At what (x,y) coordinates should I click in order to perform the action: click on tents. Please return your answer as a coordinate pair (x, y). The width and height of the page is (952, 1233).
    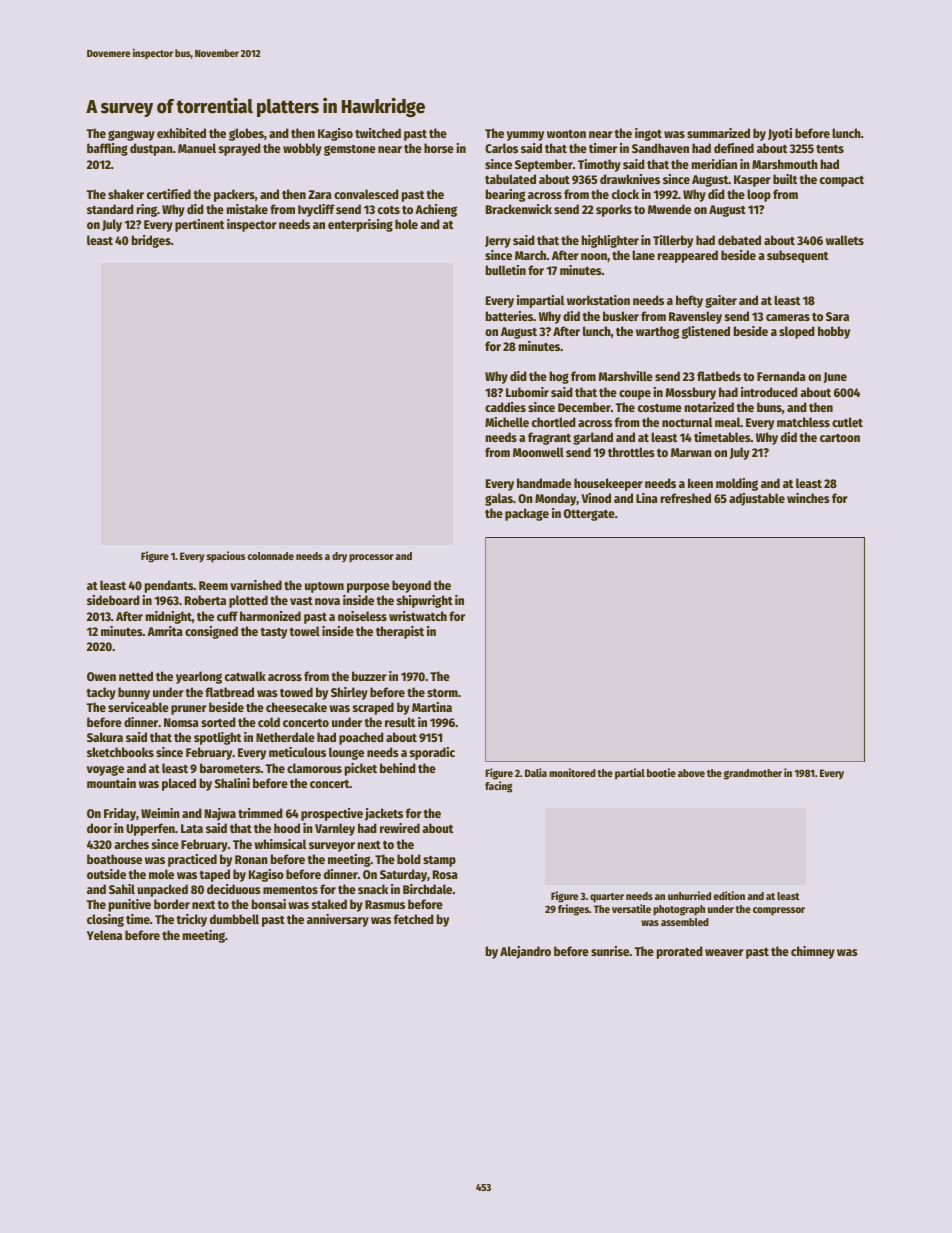
    Looking at the image, I should click on (830, 149).
